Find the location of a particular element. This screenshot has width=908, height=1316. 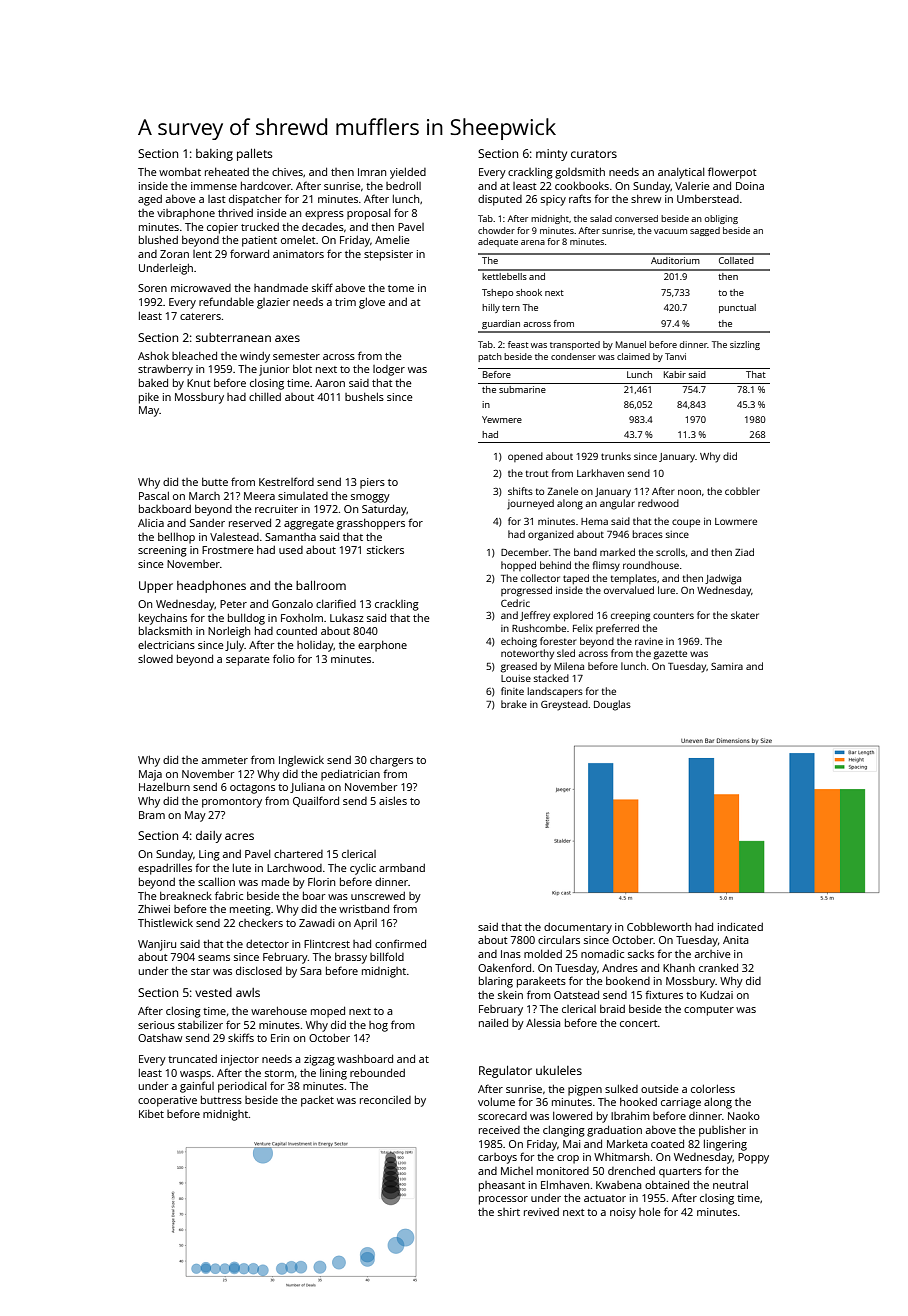

earphone is located at coordinates (382, 646).
